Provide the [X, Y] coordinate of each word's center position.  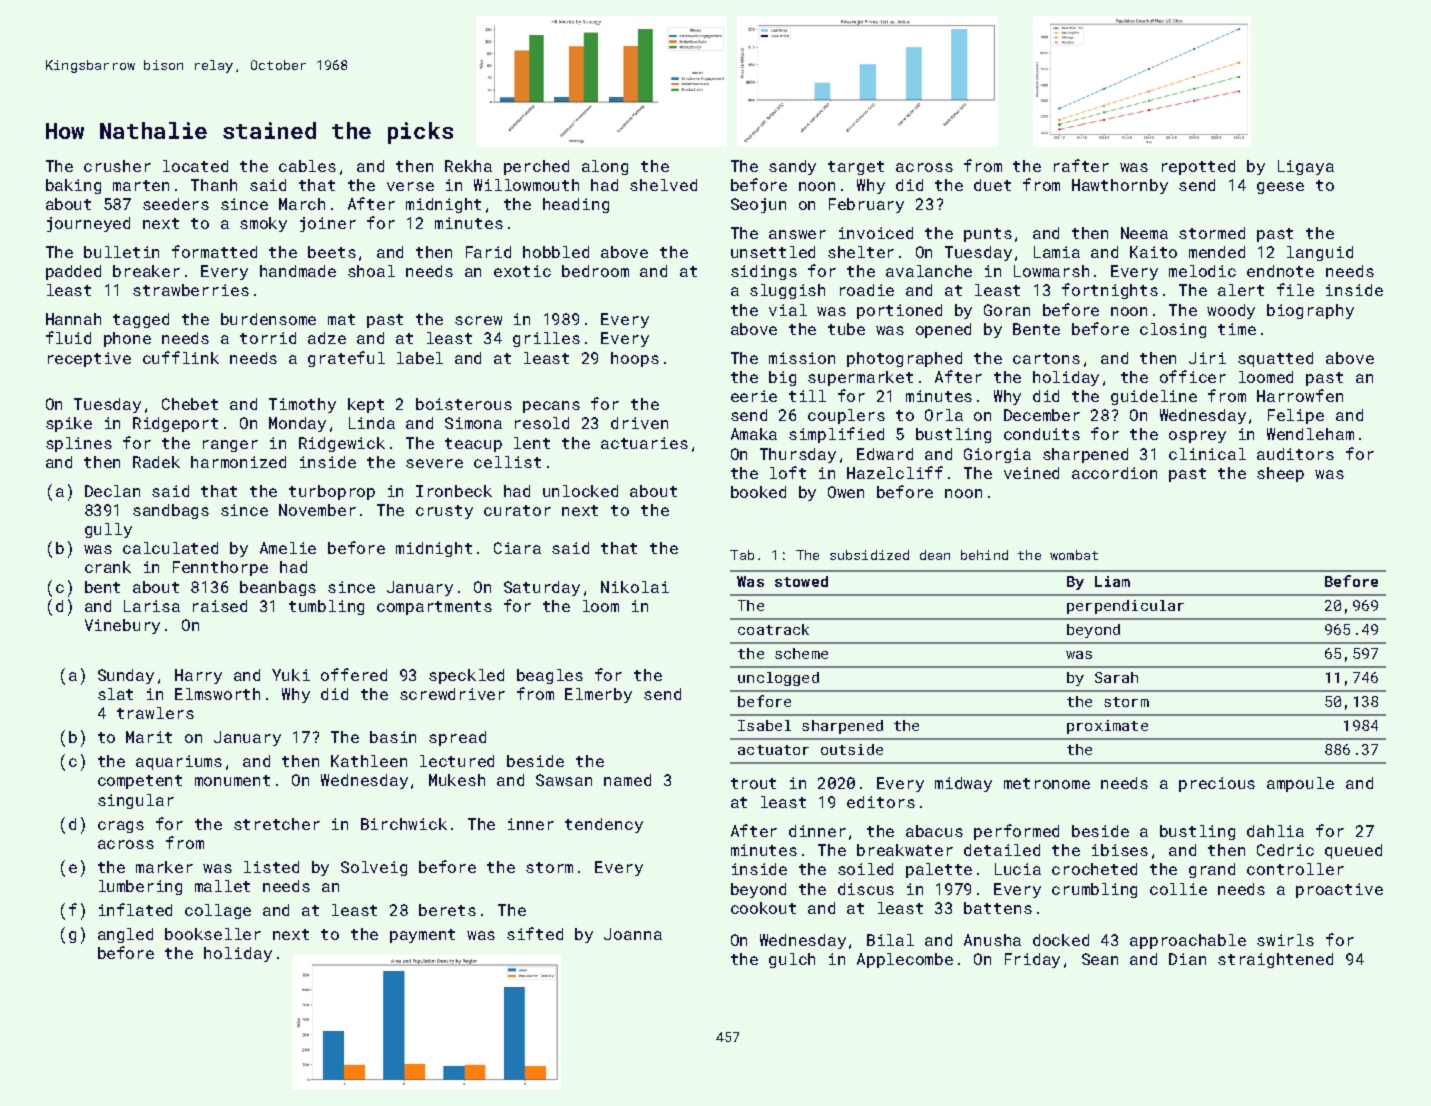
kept [366, 405]
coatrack [773, 629]
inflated [135, 909]
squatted [1275, 359]
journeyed [88, 224]
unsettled [773, 252]
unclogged [778, 679]
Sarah [1116, 677]
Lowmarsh [1051, 271]
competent [140, 782]
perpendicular [1125, 607]
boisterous [464, 404]
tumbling [326, 607]
